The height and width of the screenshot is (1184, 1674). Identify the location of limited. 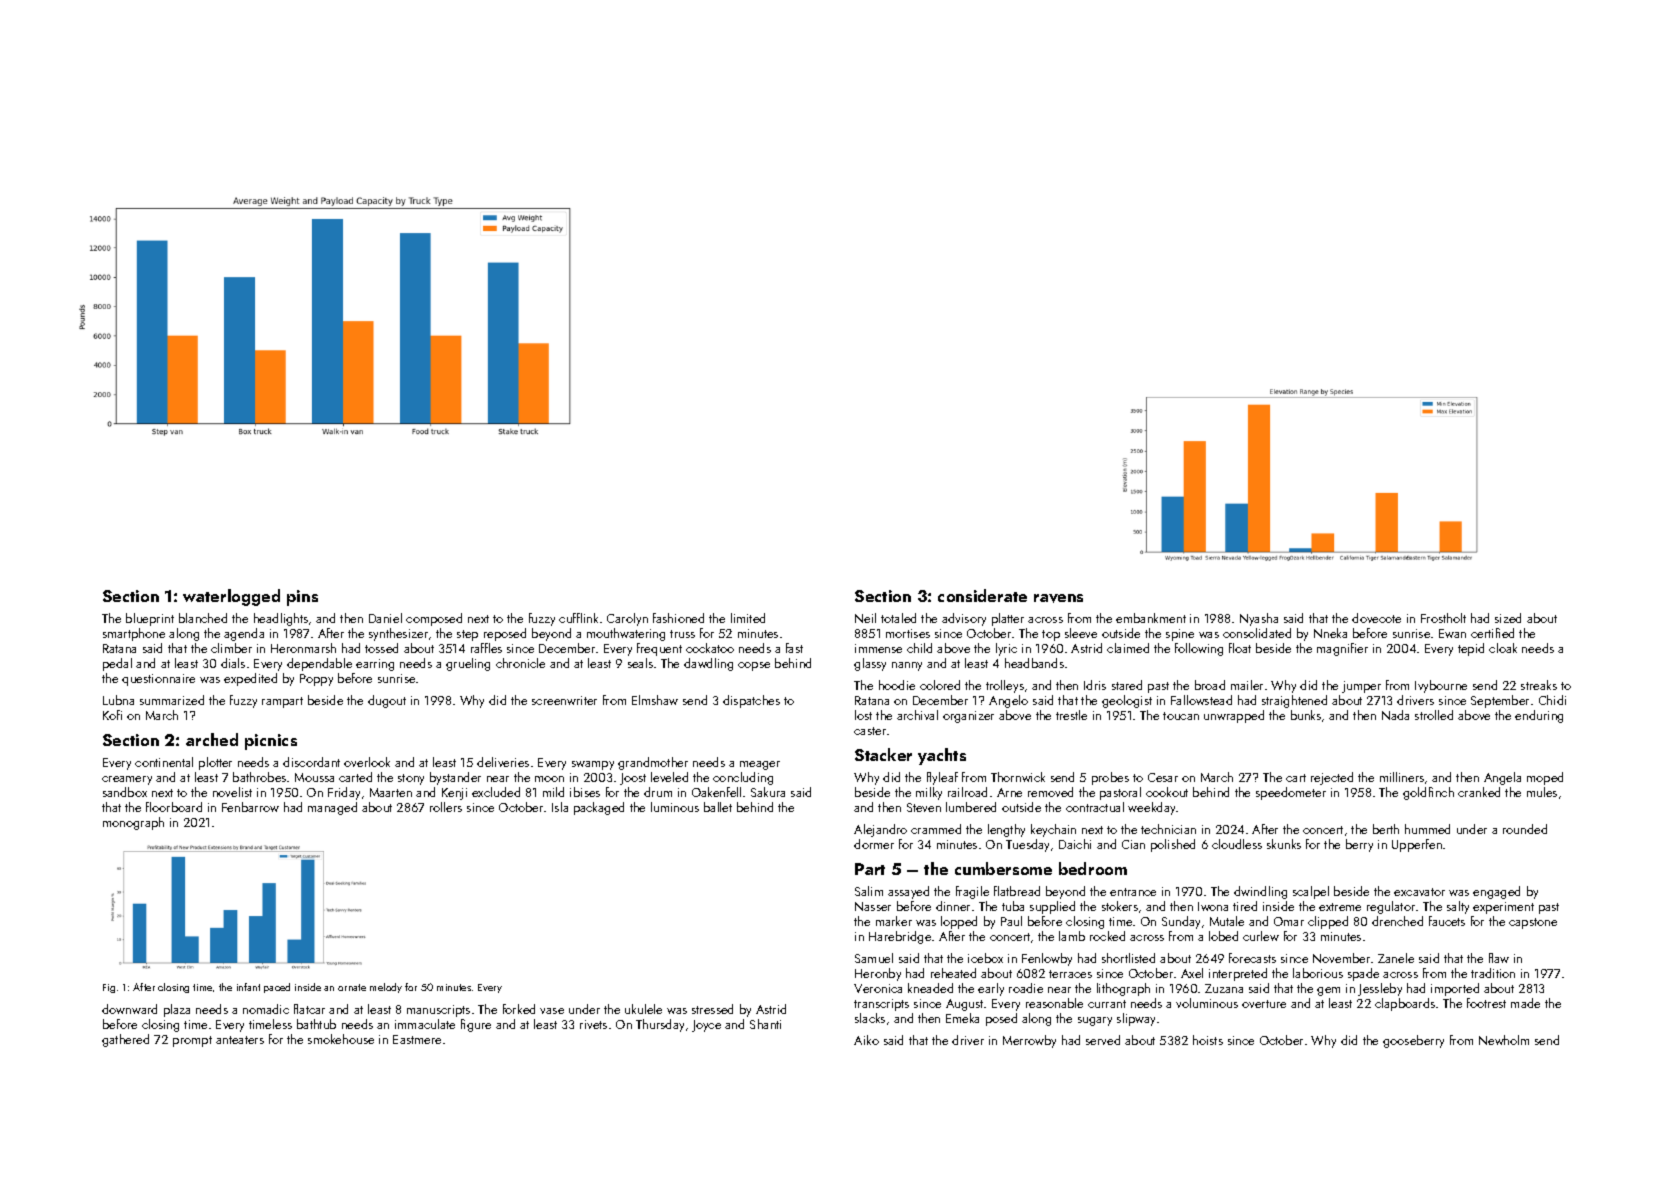
(748, 618).
